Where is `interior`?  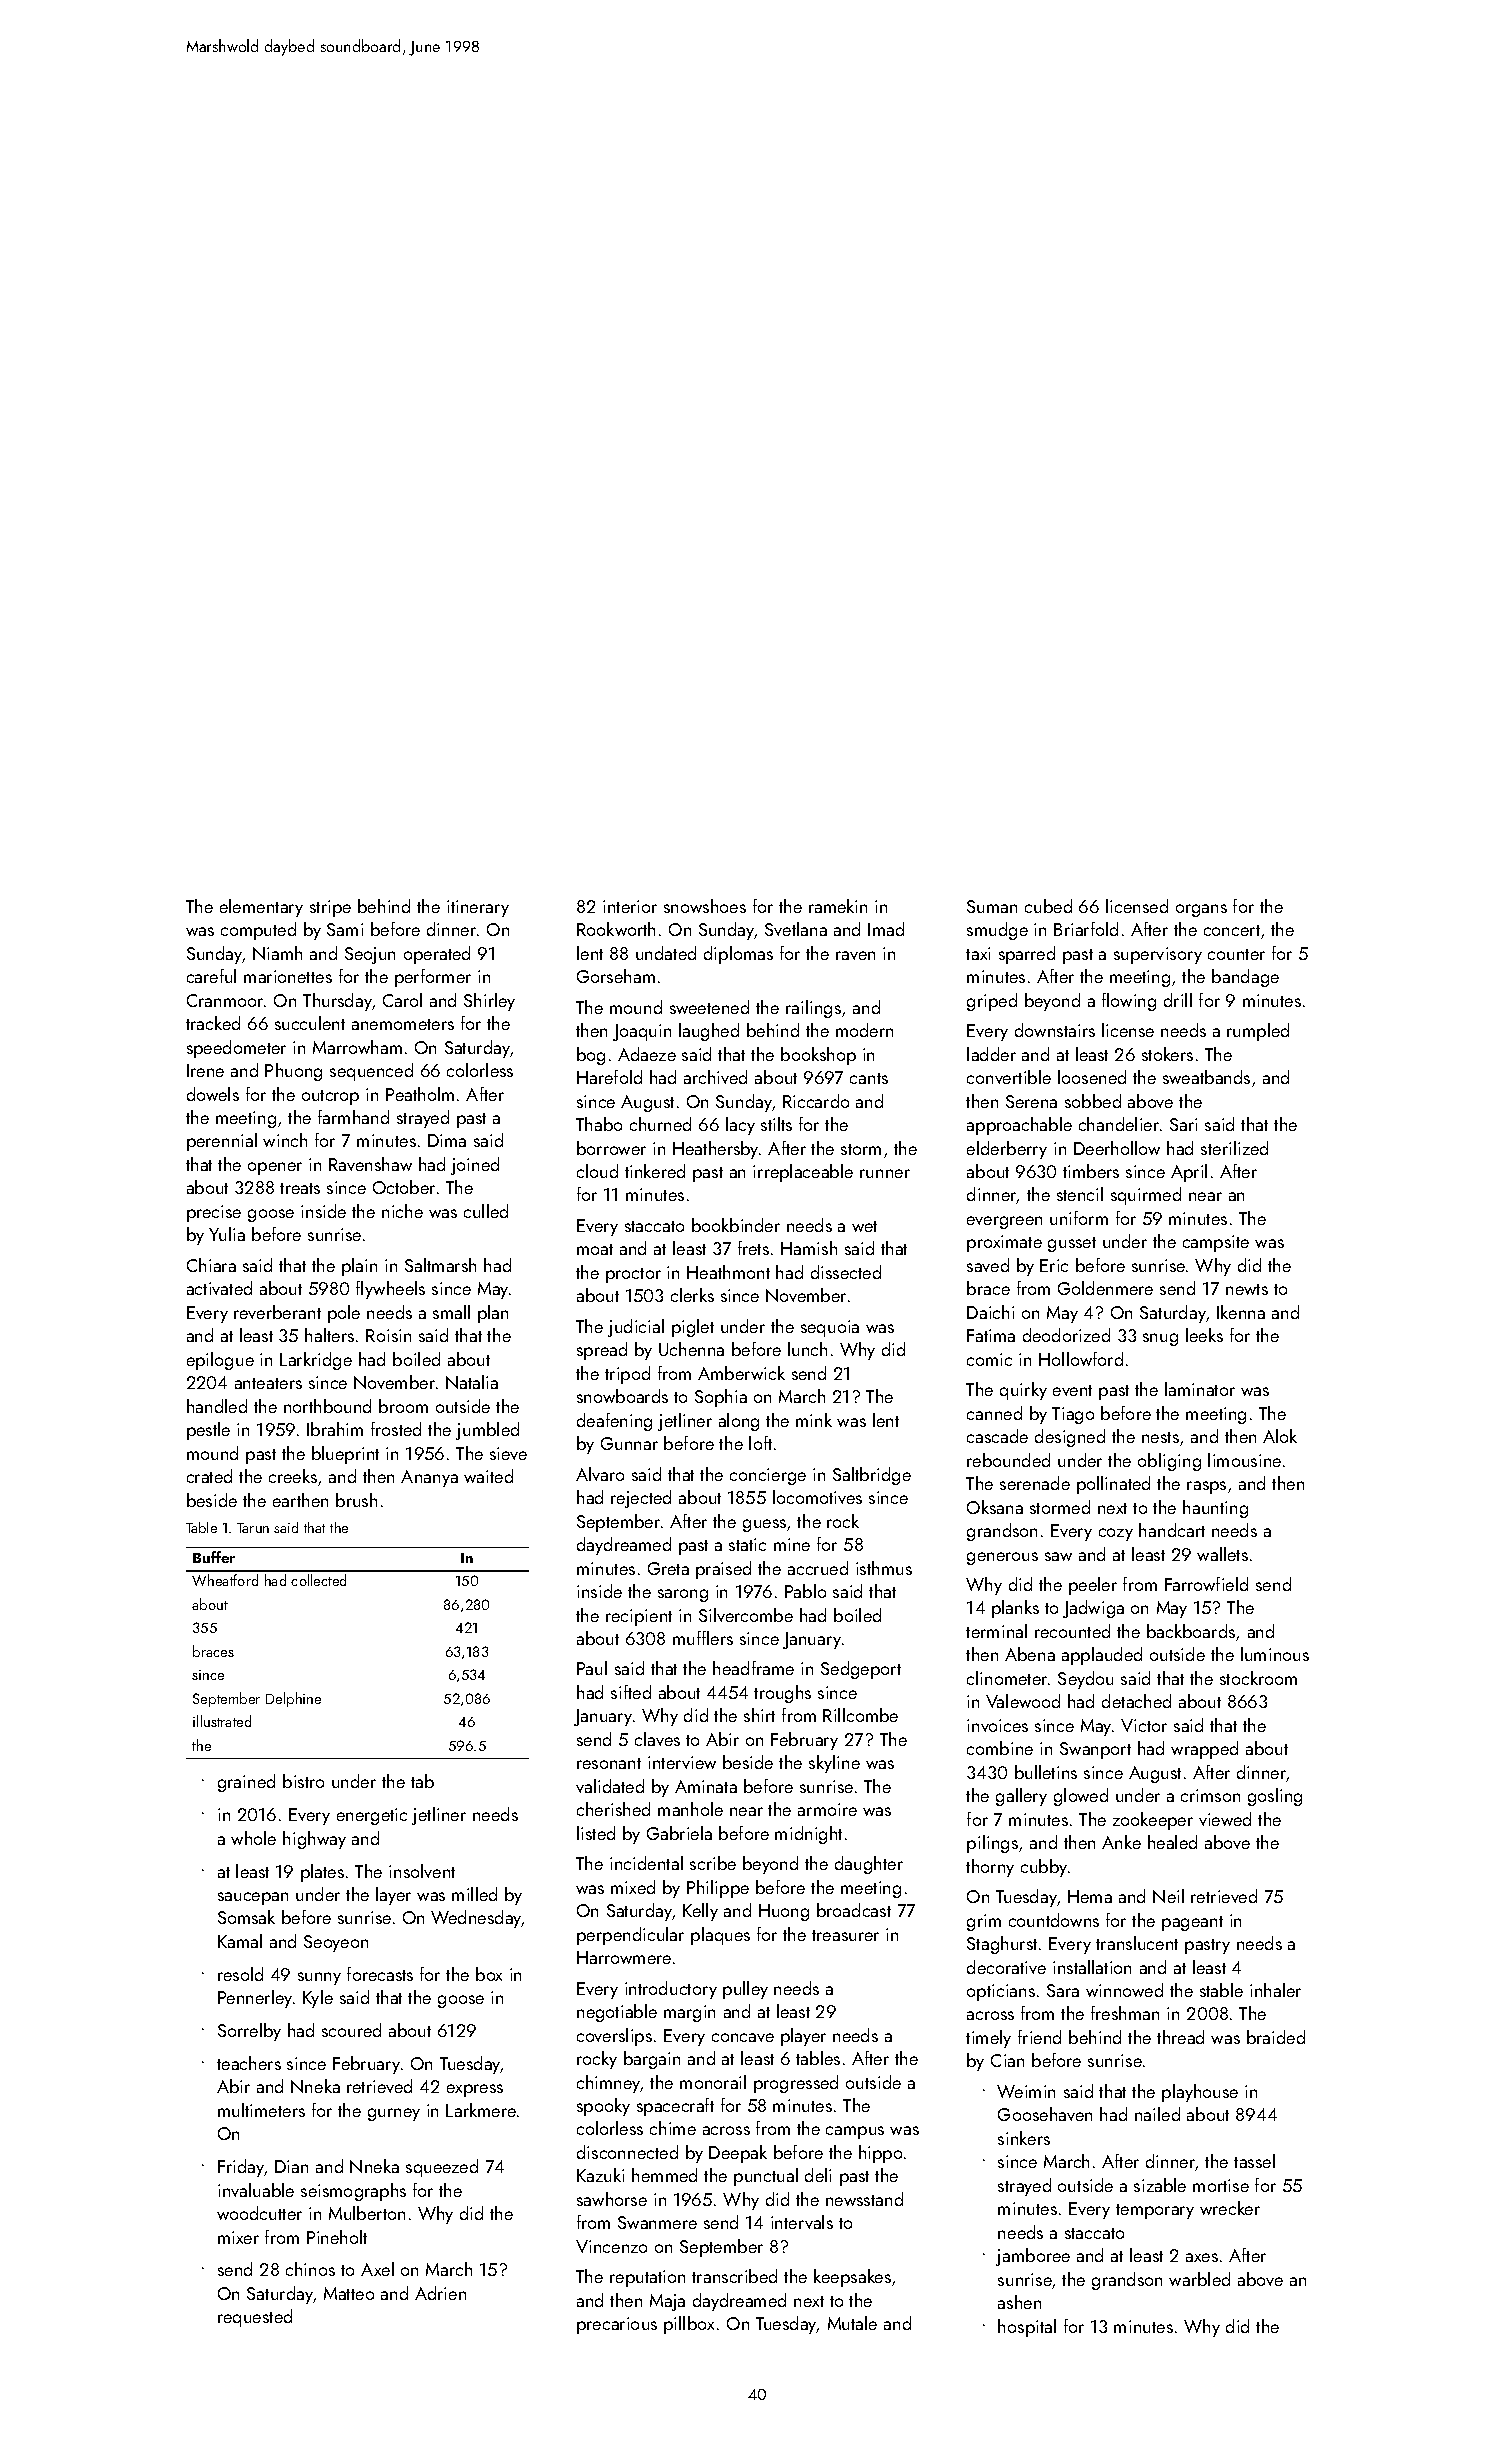 interior is located at coordinates (630, 906).
